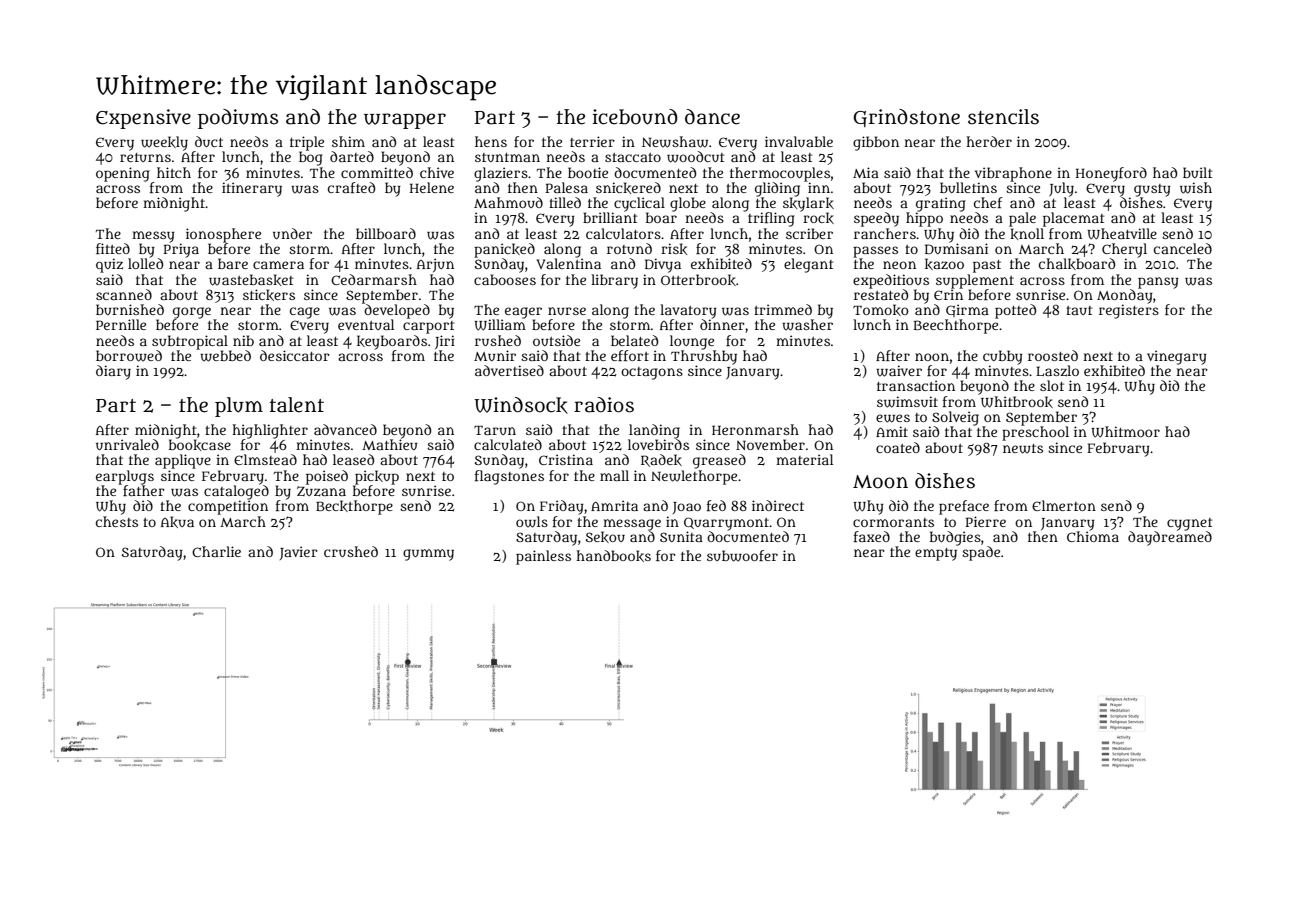 The width and height of the document is (1308, 924). I want to click on wrapper, so click(405, 121).
